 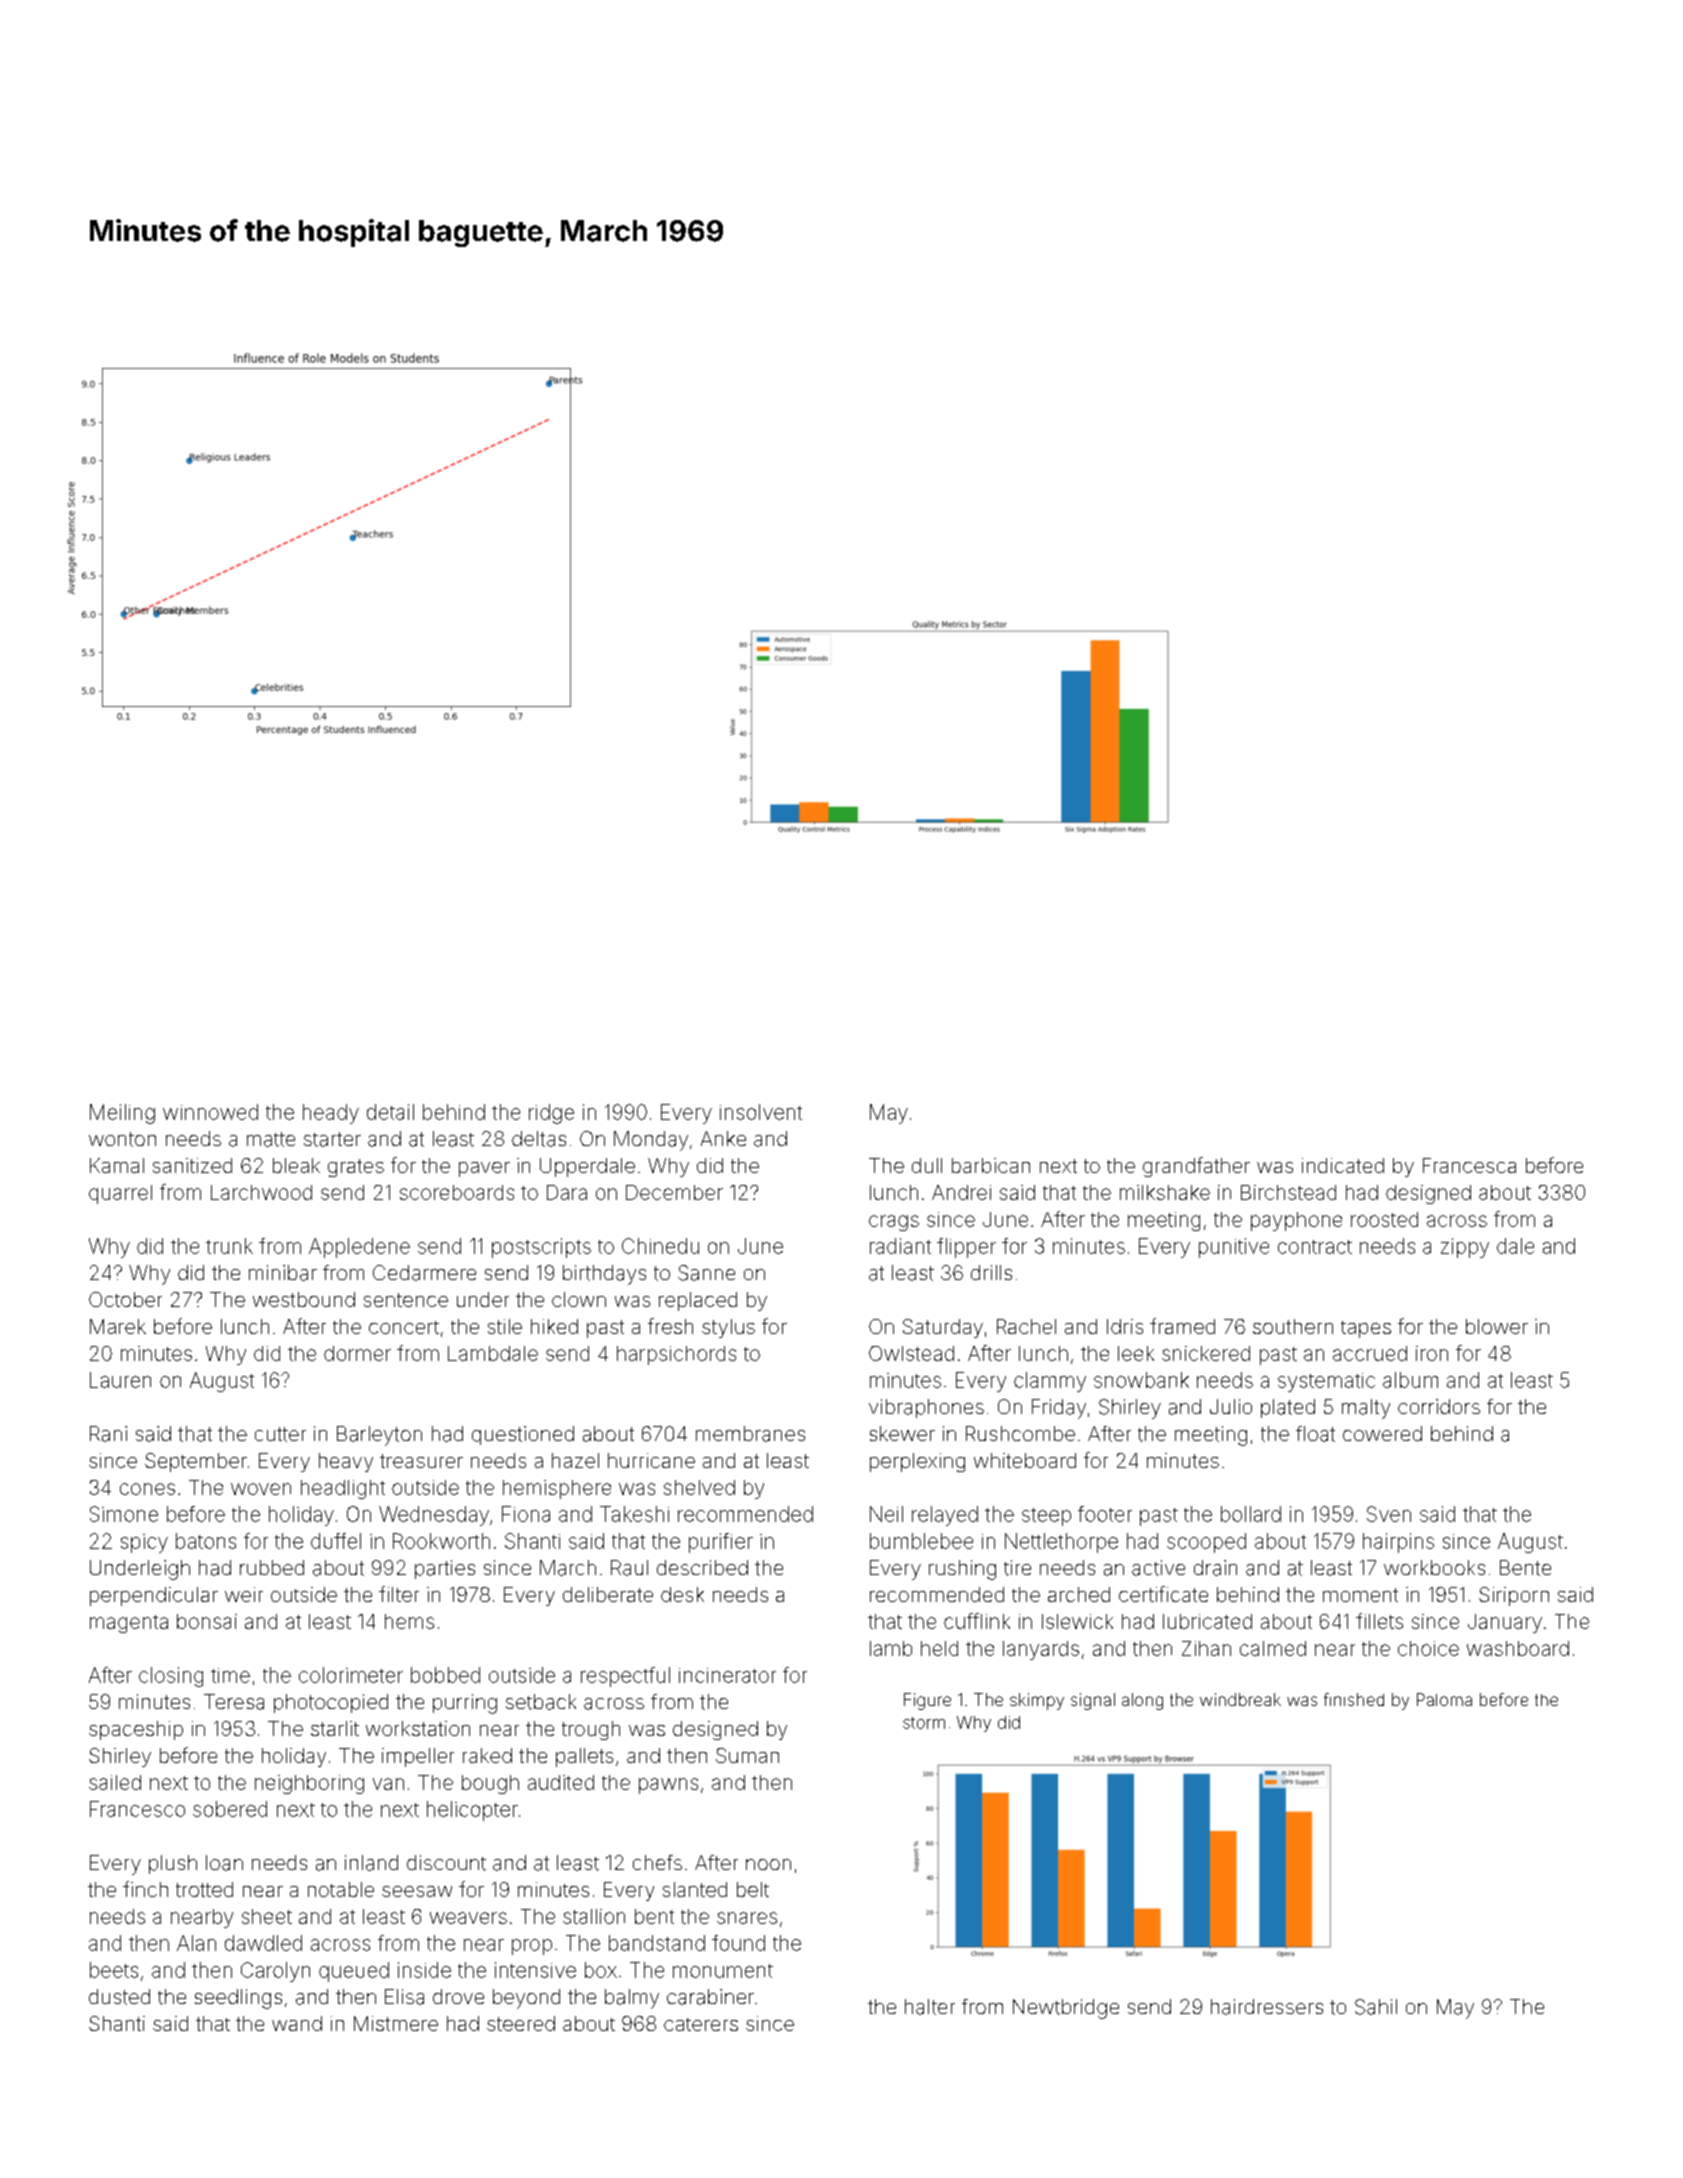 I want to click on Sahil, so click(x=1376, y=2007).
